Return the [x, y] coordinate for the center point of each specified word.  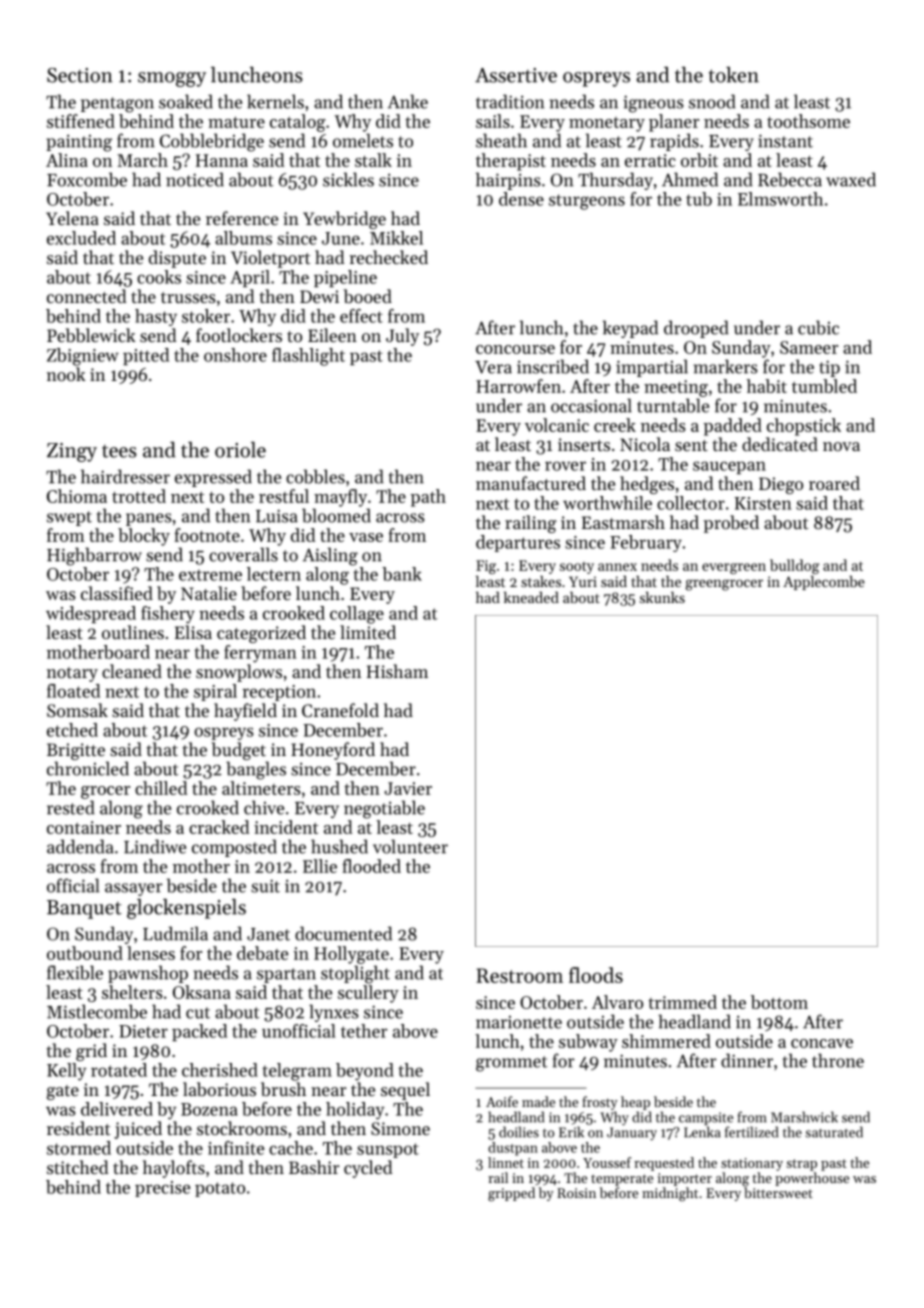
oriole [240, 450]
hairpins [508, 181]
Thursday [615, 181]
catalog [298, 123]
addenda [80, 846]
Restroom [519, 975]
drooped [696, 329]
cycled [368, 1169]
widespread [91, 614]
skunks [662, 597]
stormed [79, 1148]
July [402, 337]
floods [596, 975]
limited [368, 632]
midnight [670, 1194]
